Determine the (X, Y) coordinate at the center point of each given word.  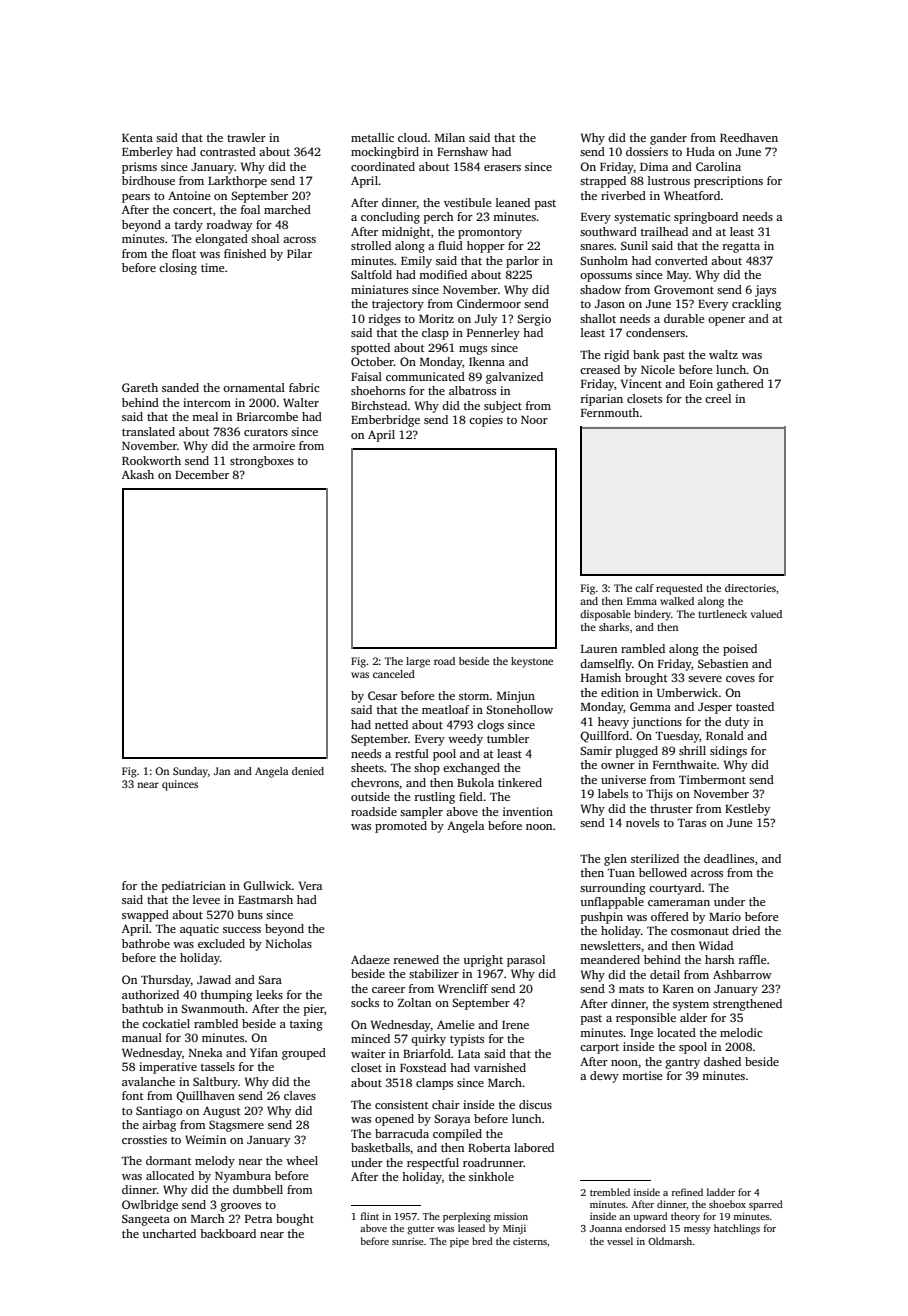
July (486, 320)
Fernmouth (610, 412)
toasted (755, 706)
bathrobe (146, 943)
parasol (526, 961)
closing (178, 269)
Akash (138, 474)
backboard (228, 1233)
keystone (532, 662)
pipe (459, 1243)
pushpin (602, 918)
